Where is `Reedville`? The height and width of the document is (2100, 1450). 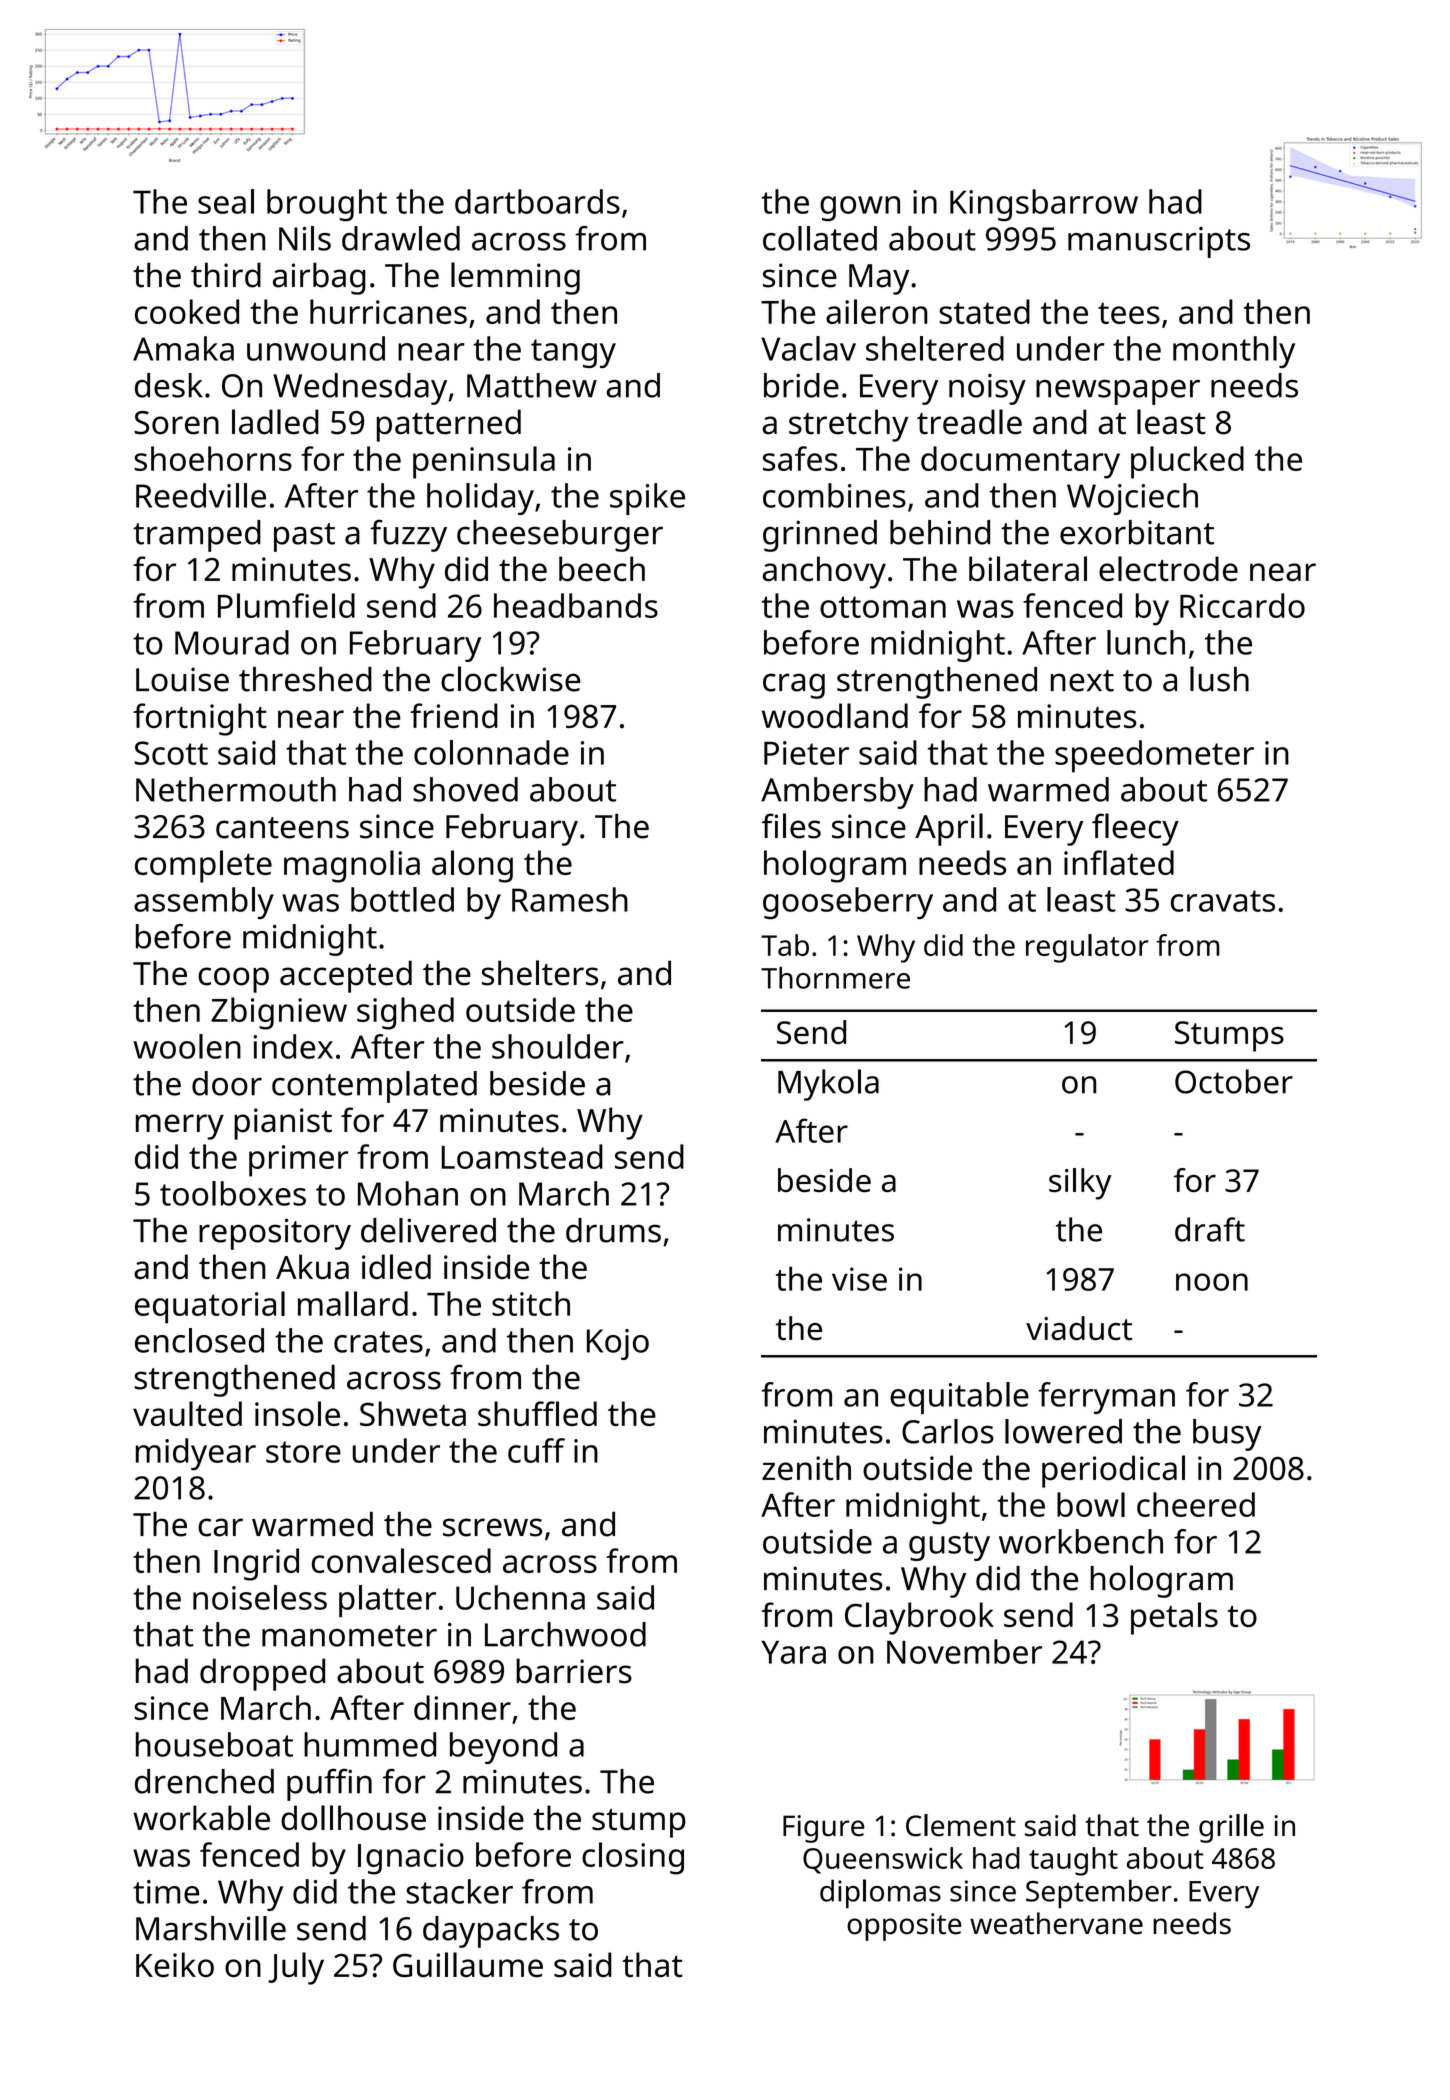 Reedville is located at coordinates (201, 495).
